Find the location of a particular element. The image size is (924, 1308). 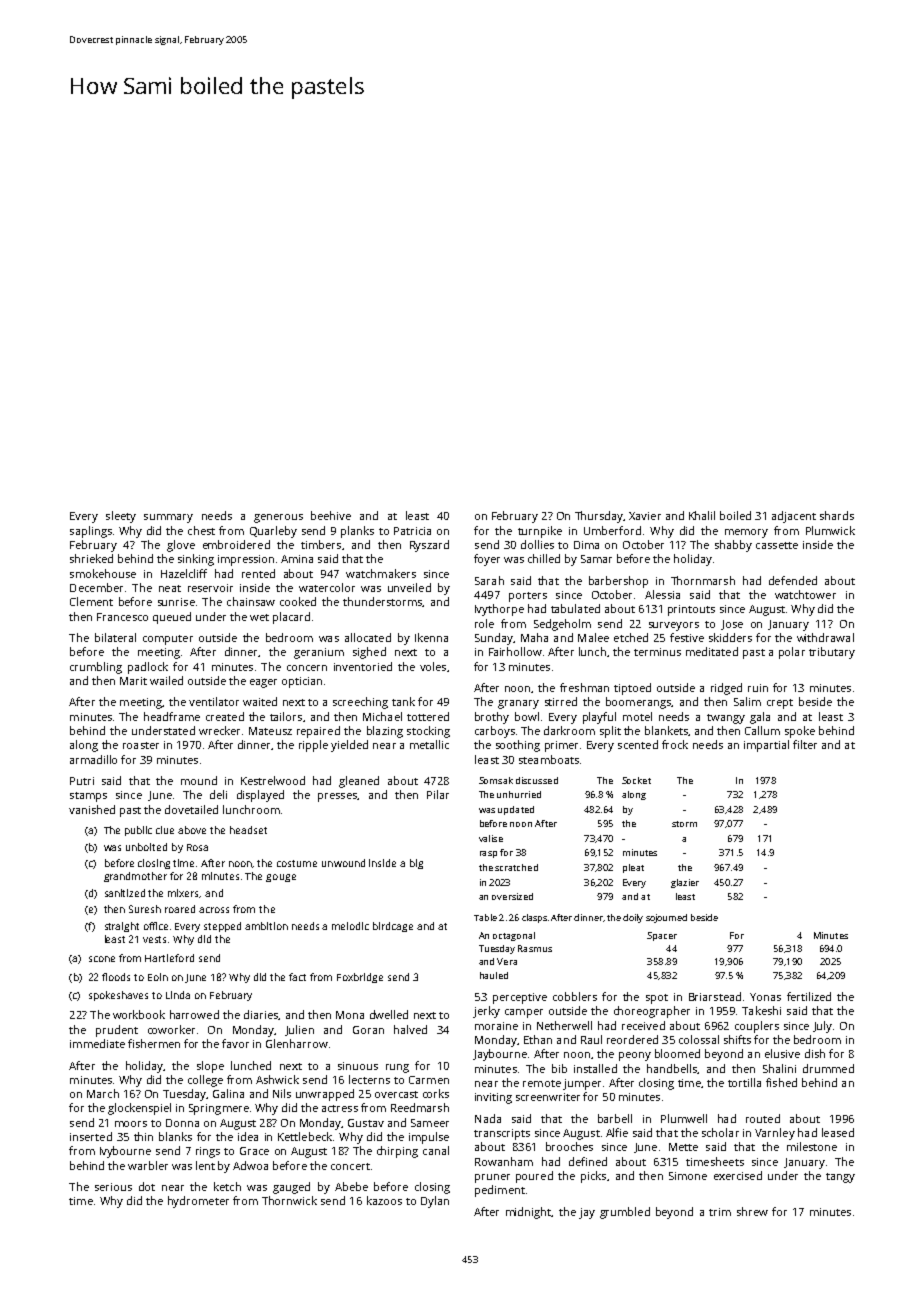

chest is located at coordinates (201, 530).
